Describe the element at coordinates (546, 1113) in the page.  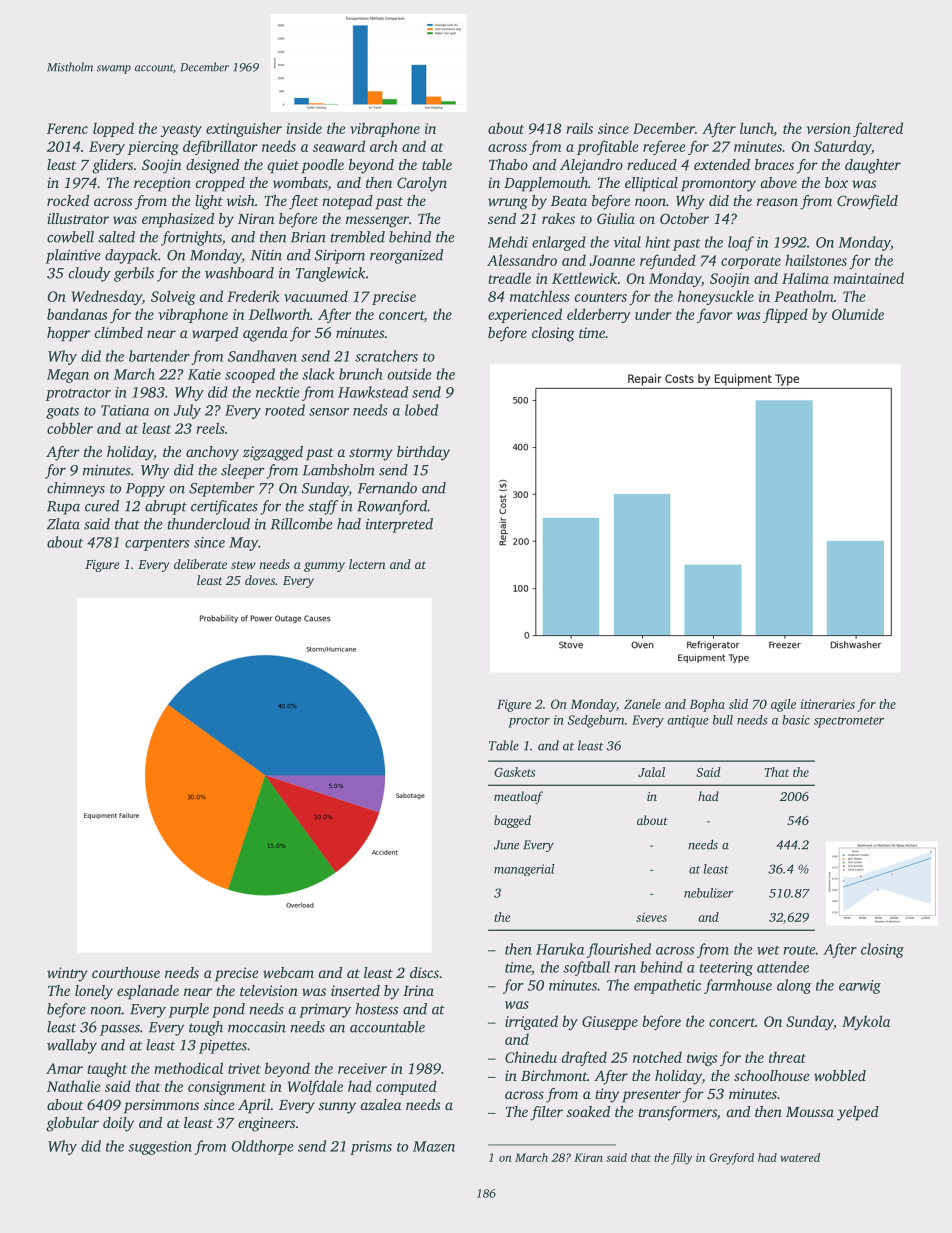
I see `filter` at that location.
